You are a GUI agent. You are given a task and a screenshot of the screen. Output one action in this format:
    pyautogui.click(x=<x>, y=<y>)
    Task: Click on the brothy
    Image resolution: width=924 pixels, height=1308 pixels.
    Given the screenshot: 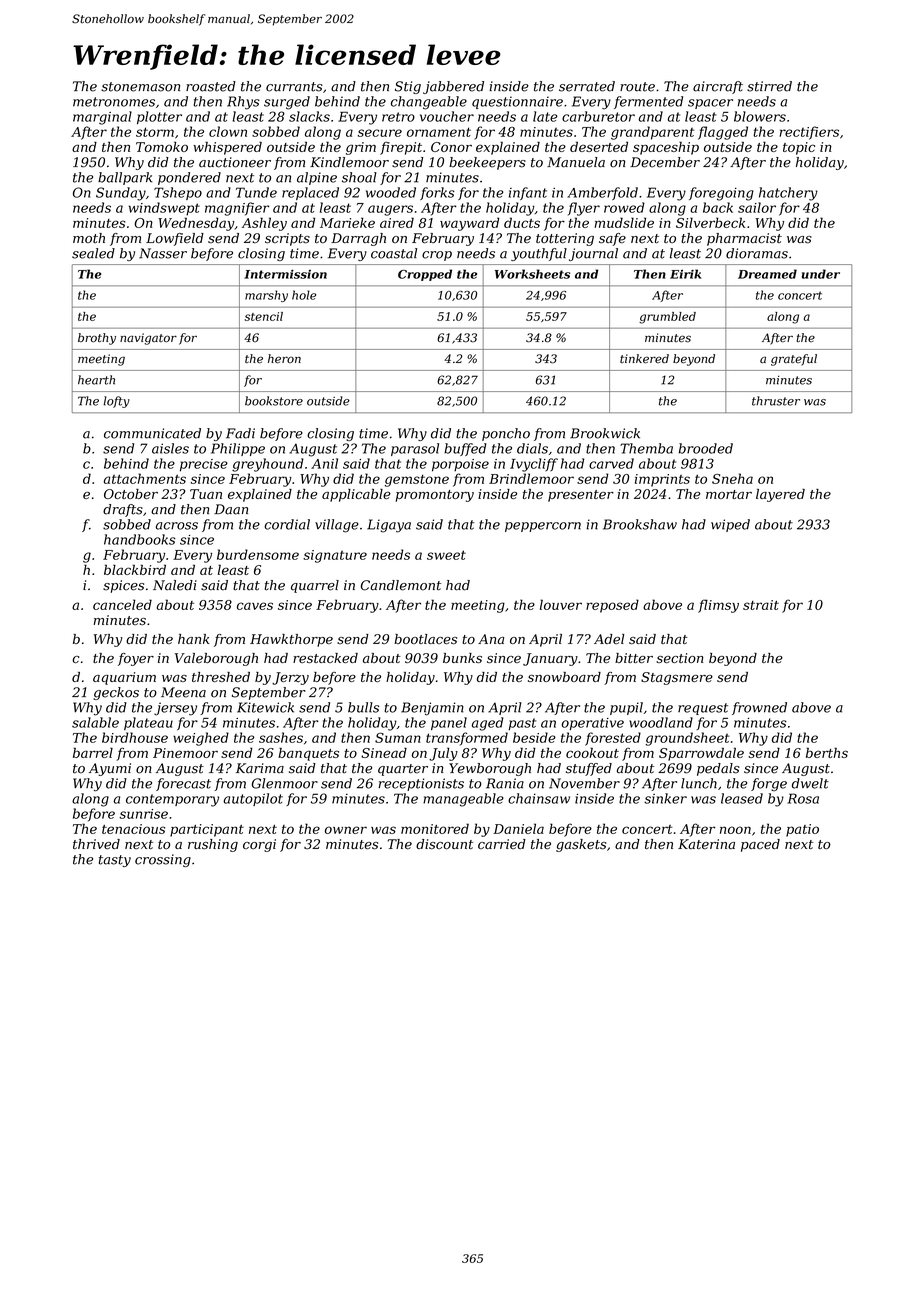 What is the action you would take?
    pyautogui.click(x=97, y=339)
